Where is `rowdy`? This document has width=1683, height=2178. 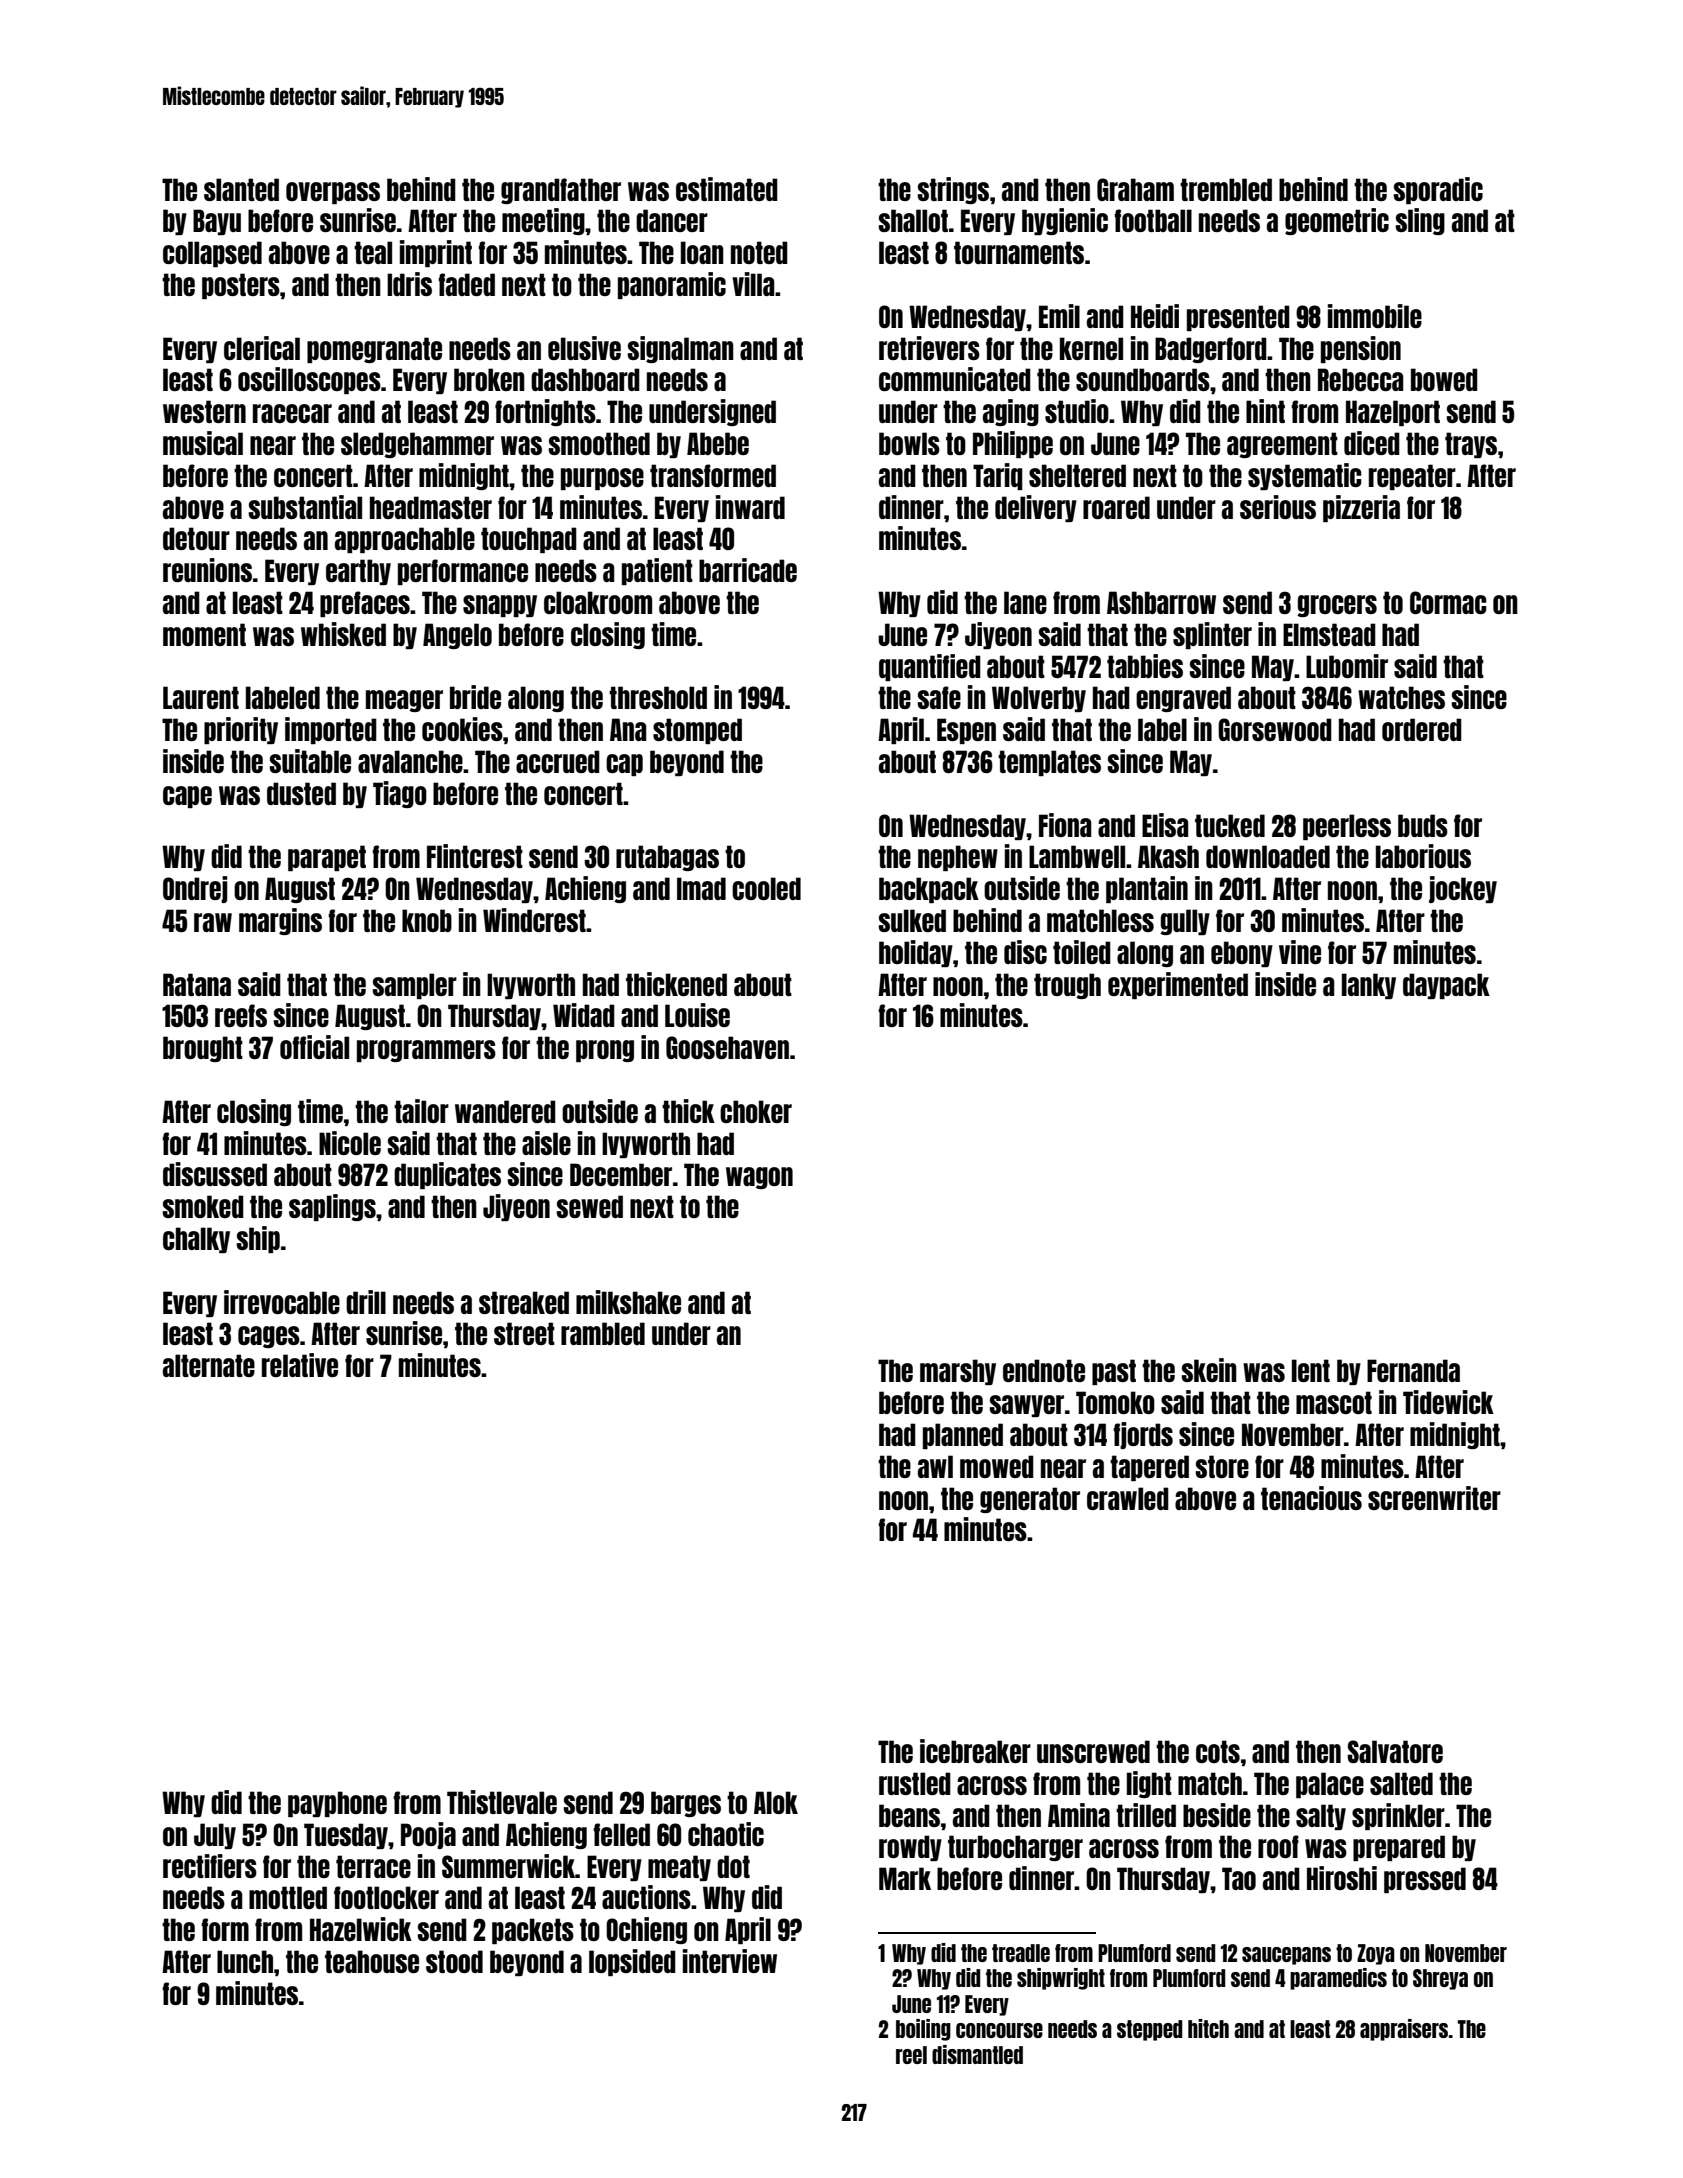 rowdy is located at coordinates (910, 1848).
